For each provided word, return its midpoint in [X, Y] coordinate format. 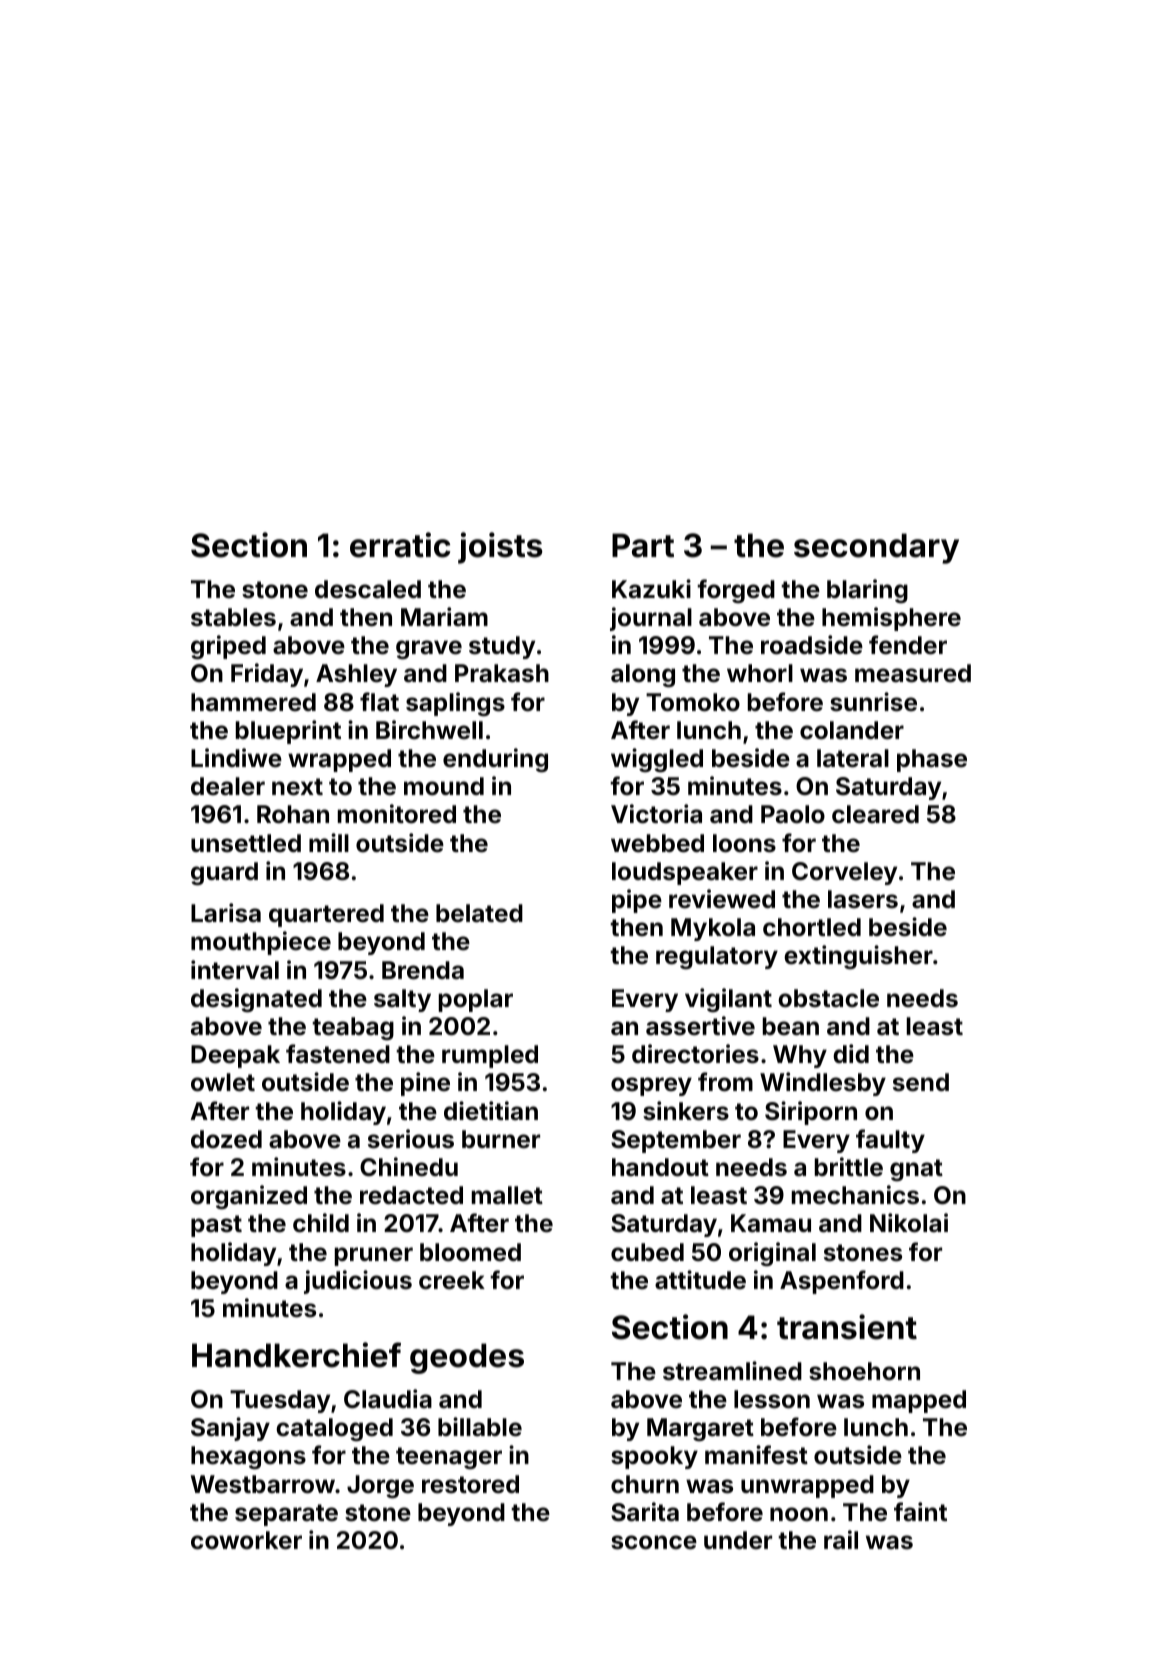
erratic [400, 545]
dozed [226, 1139]
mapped [919, 1401]
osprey [651, 1086]
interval [235, 970]
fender [908, 645]
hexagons [248, 1457]
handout [660, 1167]
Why [800, 1056]
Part [643, 545]
